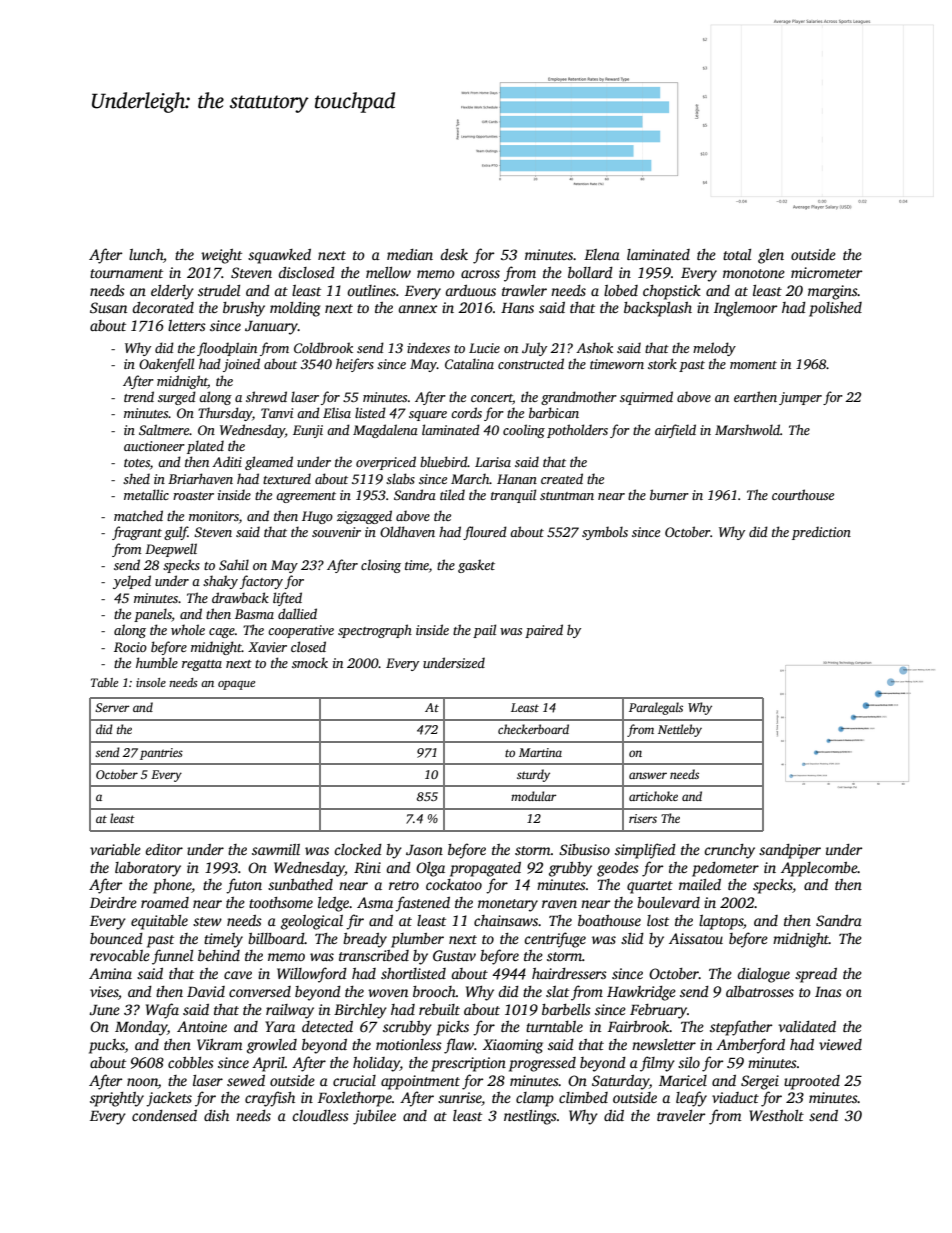 Image resolution: width=952 pixels, height=1233 pixels. Describe the element at coordinates (737, 254) in the document. I see `total` at that location.
